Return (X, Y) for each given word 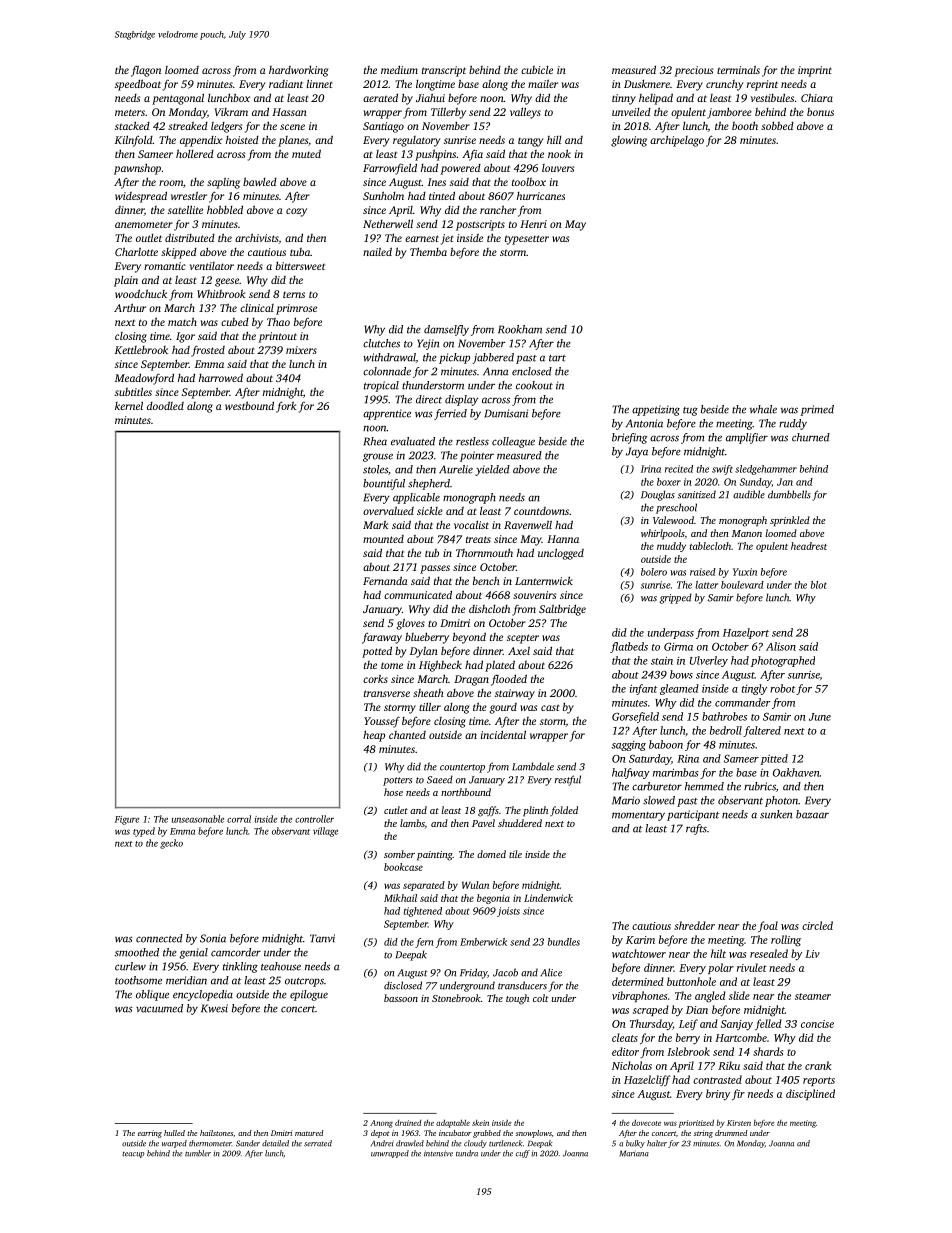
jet (447, 239)
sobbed (777, 125)
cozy (296, 212)
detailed (275, 1143)
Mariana (634, 1153)
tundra (467, 1153)
